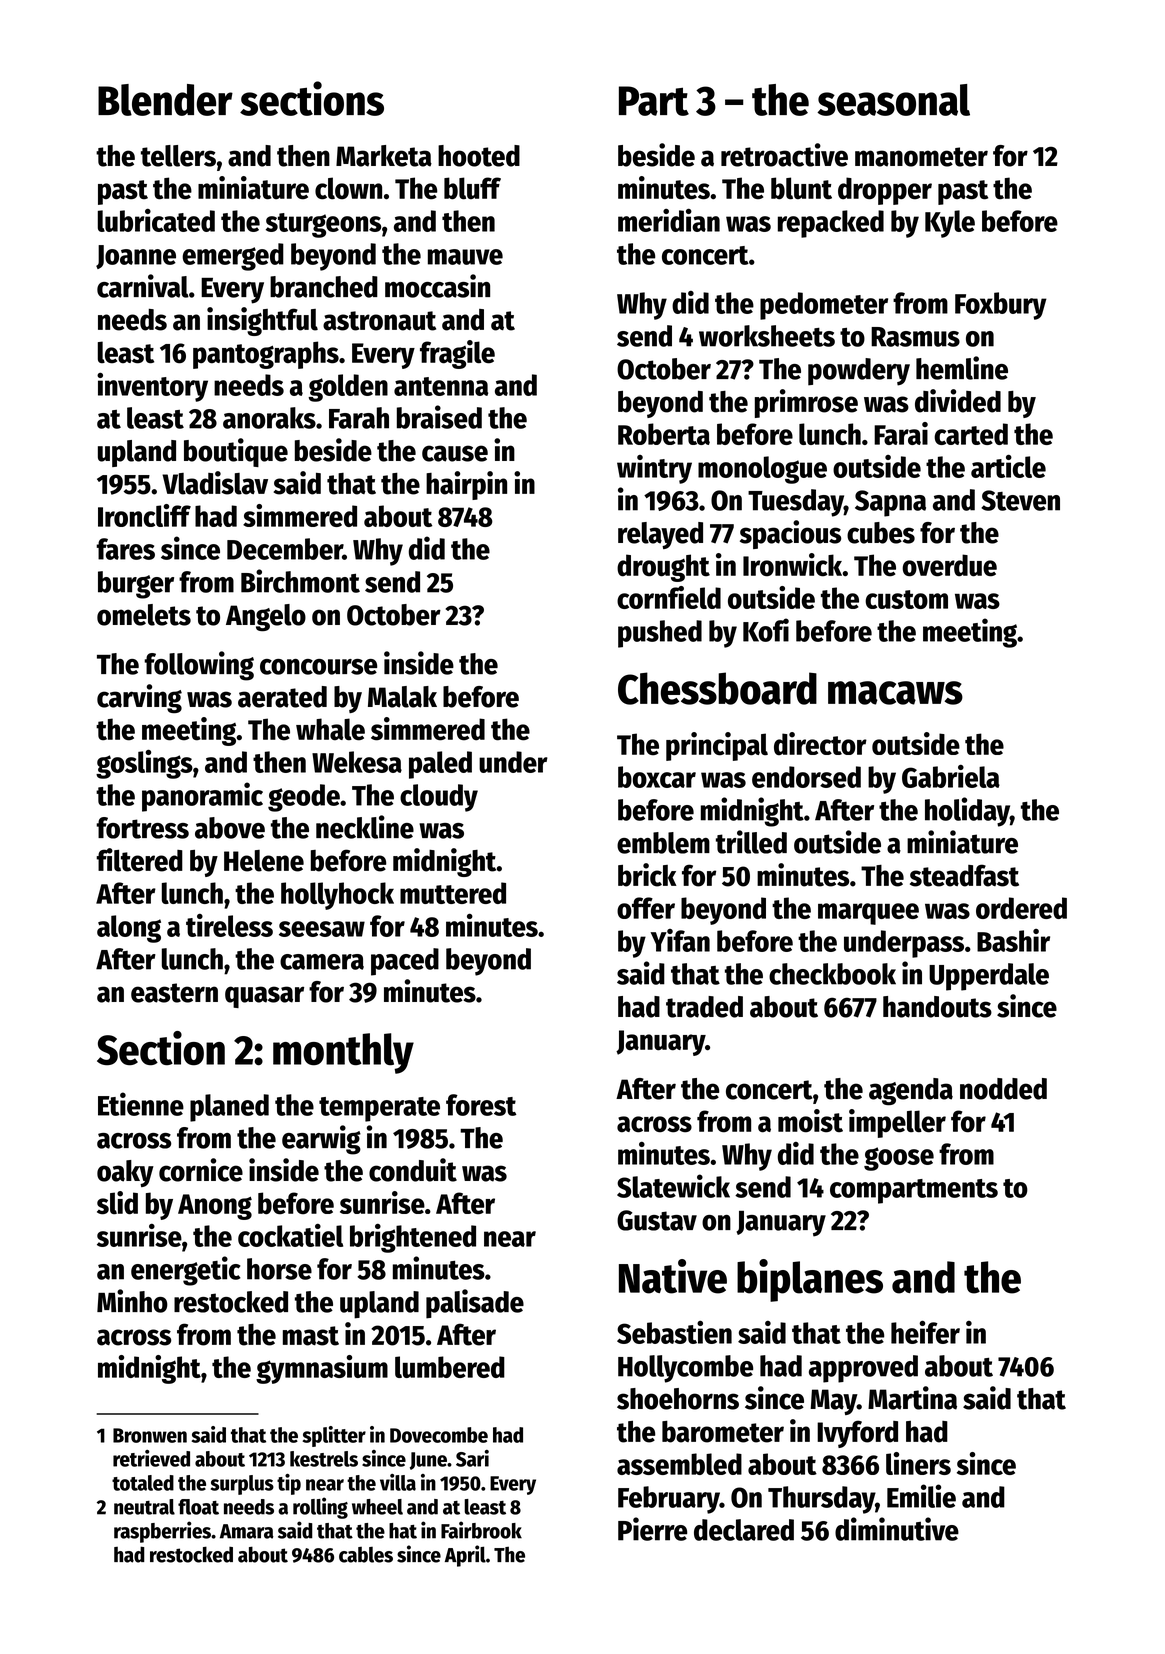 This screenshot has height=1654, width=1165. I want to click on ordered, so click(1021, 908).
